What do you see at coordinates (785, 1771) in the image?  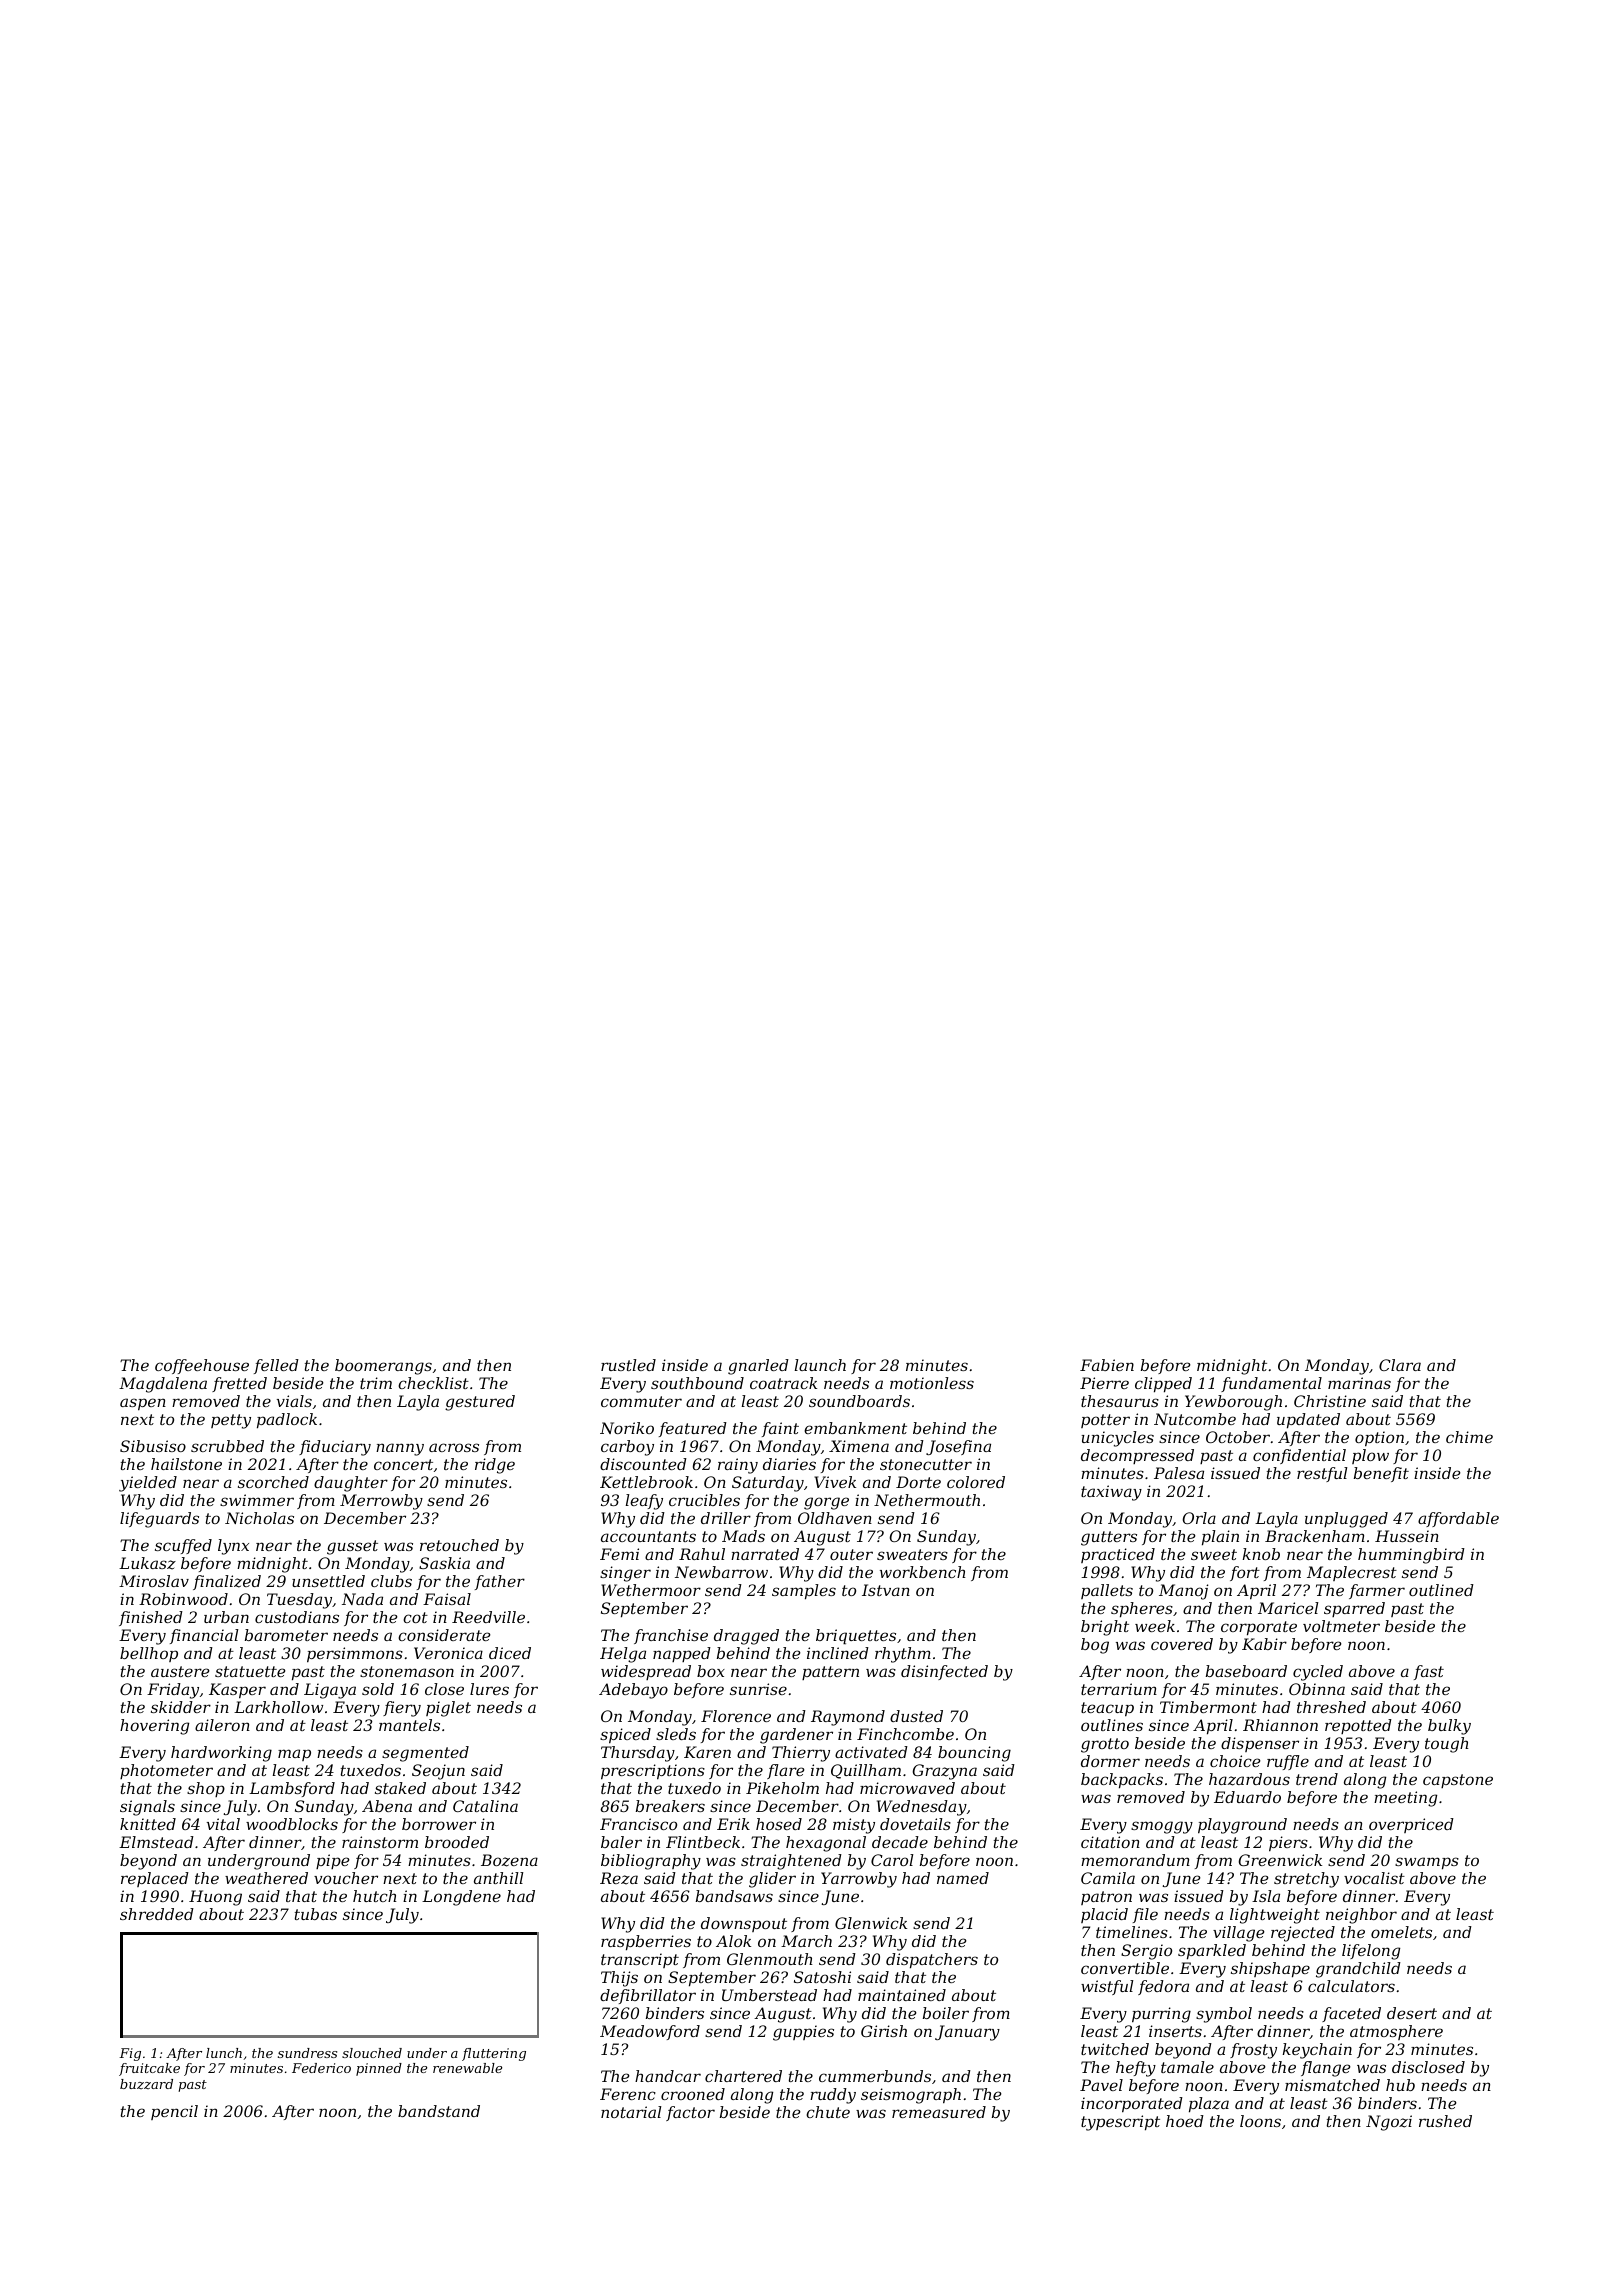 I see `flare` at bounding box center [785, 1771].
